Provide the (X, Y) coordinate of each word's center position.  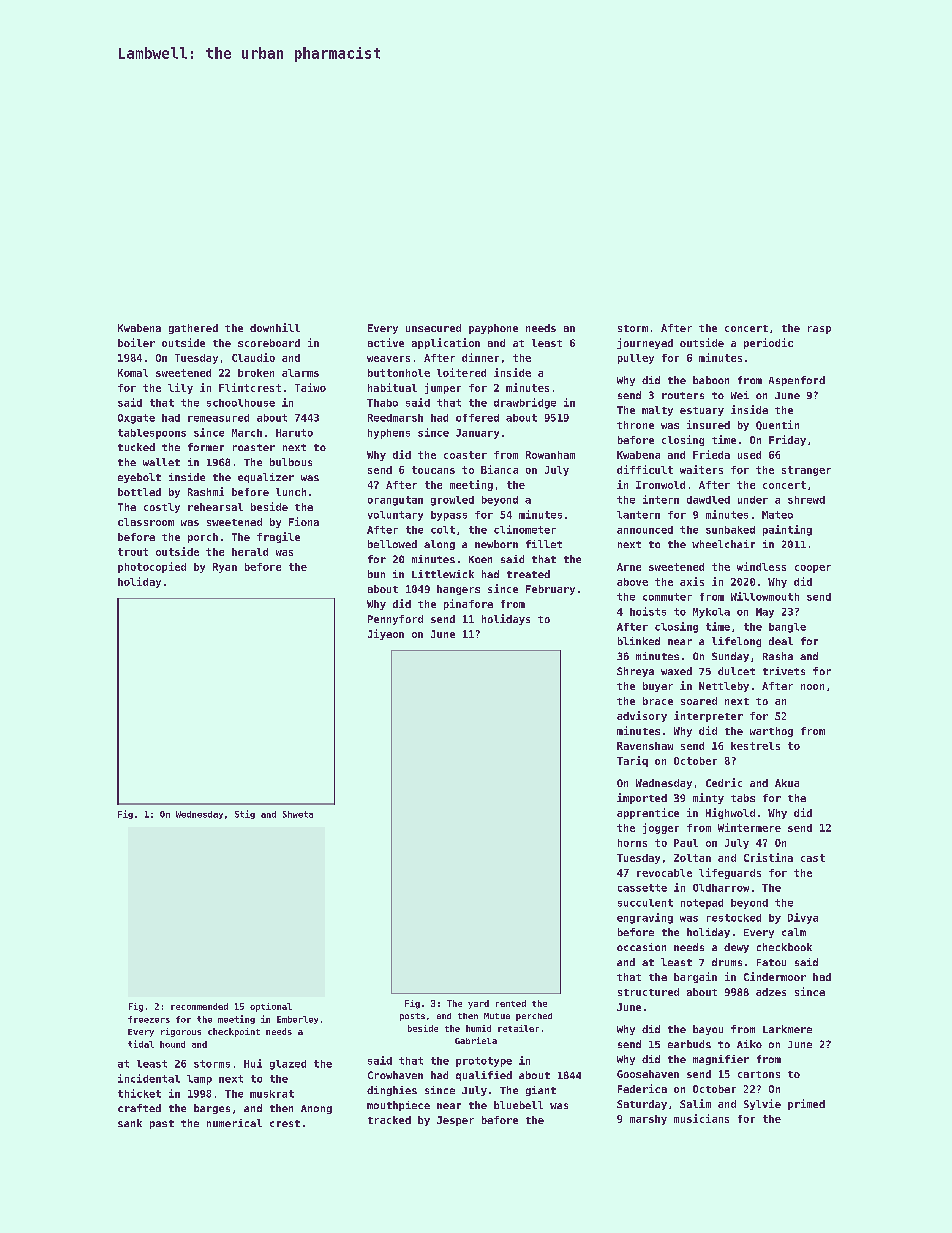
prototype (484, 1062)
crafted (139, 1108)
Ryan (225, 568)
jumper (443, 388)
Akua (787, 783)
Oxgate (136, 419)
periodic (768, 343)
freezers (149, 1019)
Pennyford (395, 620)
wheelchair (723, 544)
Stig (245, 814)
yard (478, 1004)
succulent (645, 903)
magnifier (721, 1060)
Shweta (298, 814)
